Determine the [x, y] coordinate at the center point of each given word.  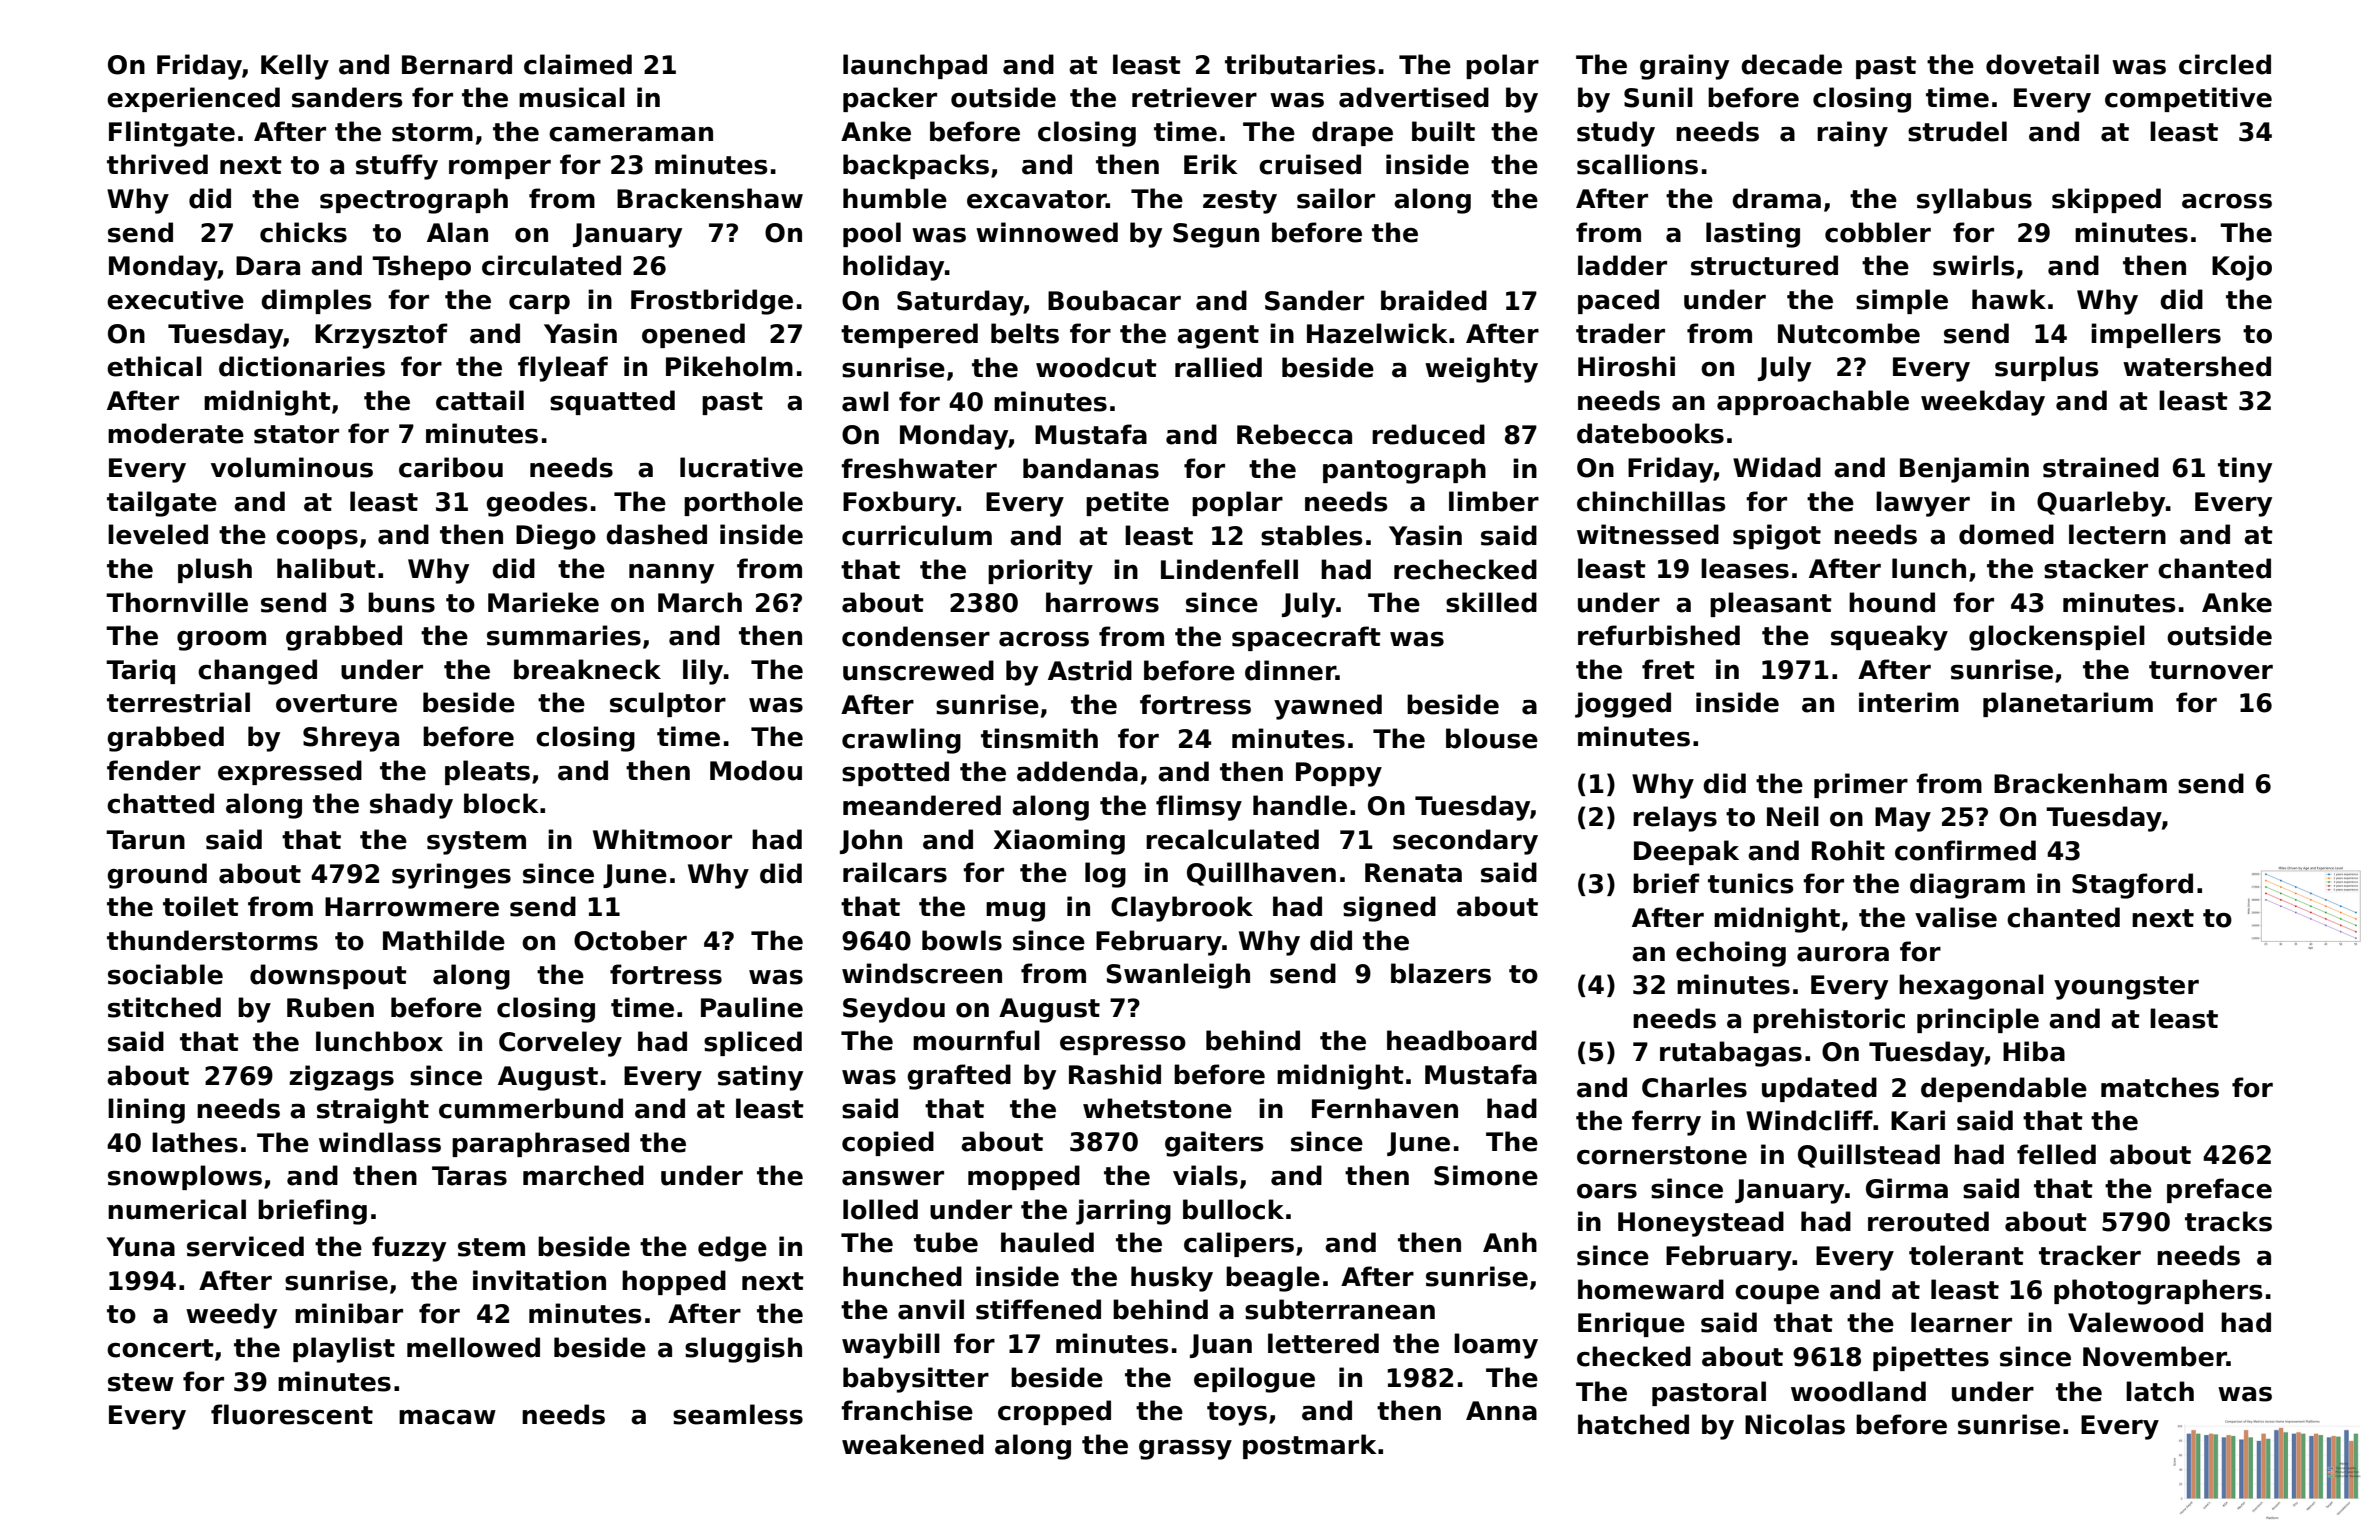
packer [890, 99]
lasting [1753, 235]
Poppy [1339, 774]
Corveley [560, 1044]
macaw [447, 1417]
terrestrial [178, 702]
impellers [2156, 335]
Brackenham [2080, 783]
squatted [612, 402]
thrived [157, 164]
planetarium [2068, 704]
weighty [1481, 370]
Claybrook [1182, 909]
